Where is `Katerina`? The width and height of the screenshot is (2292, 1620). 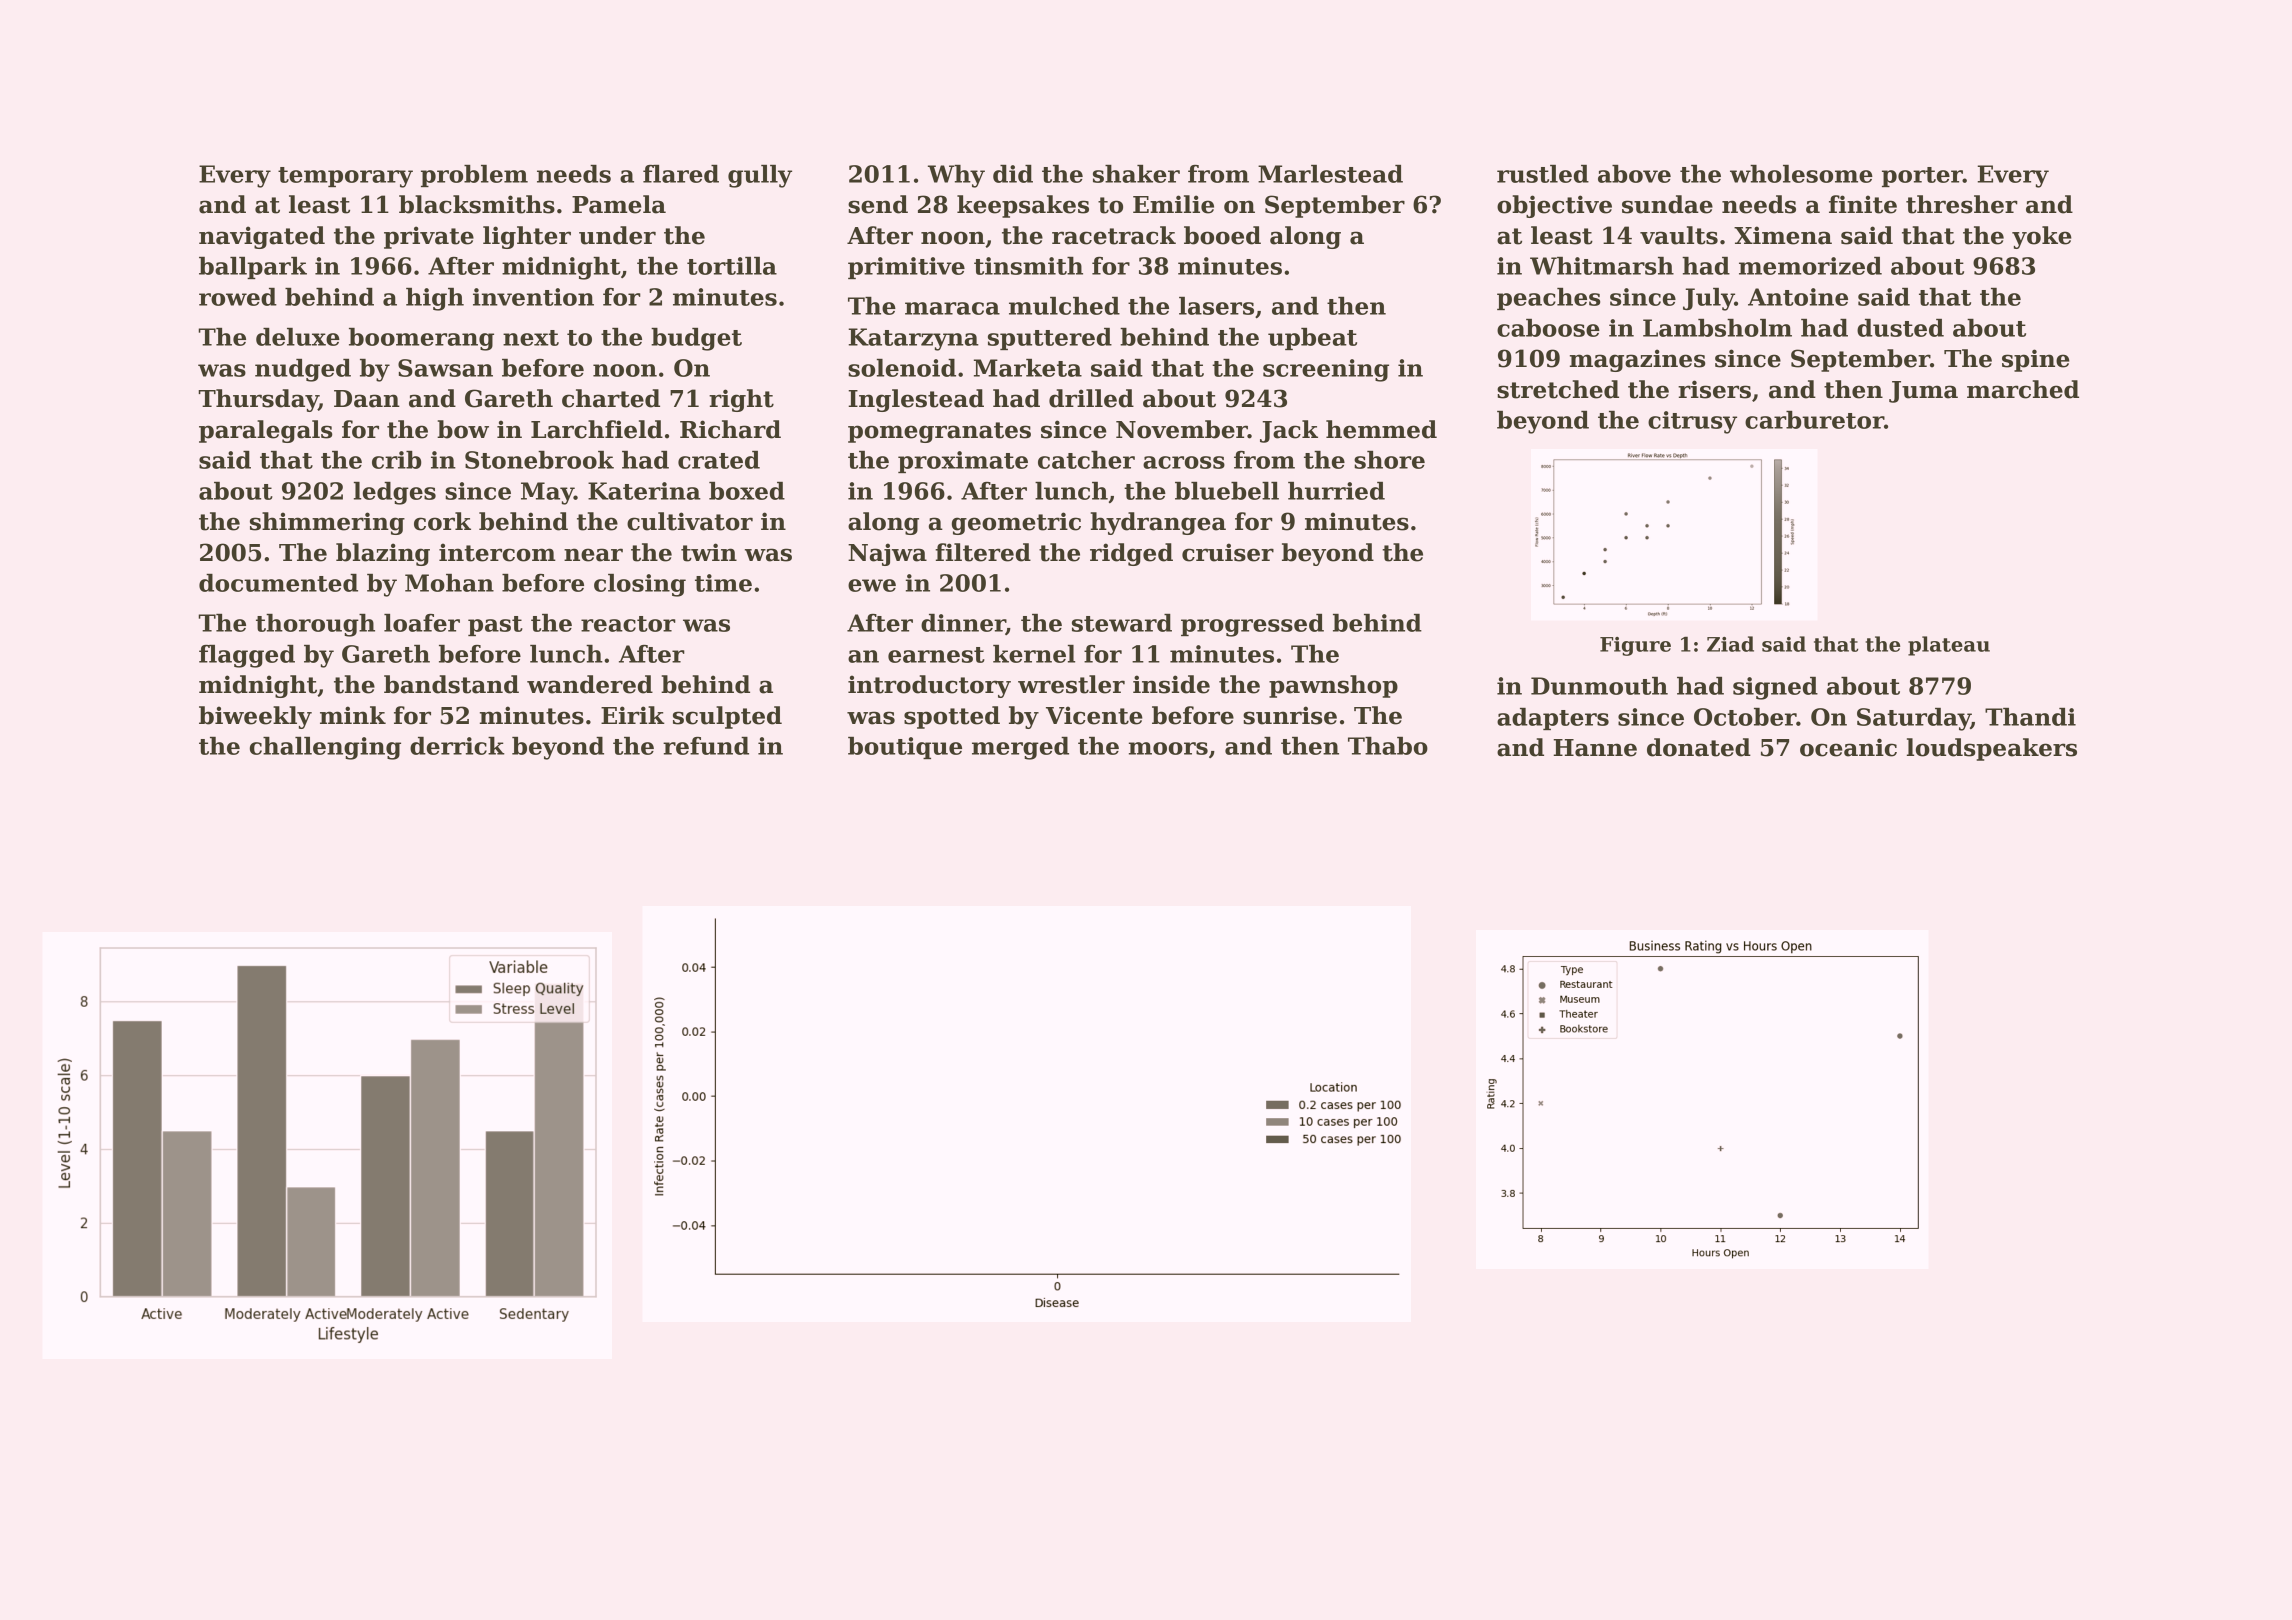 Katerina is located at coordinates (644, 491).
